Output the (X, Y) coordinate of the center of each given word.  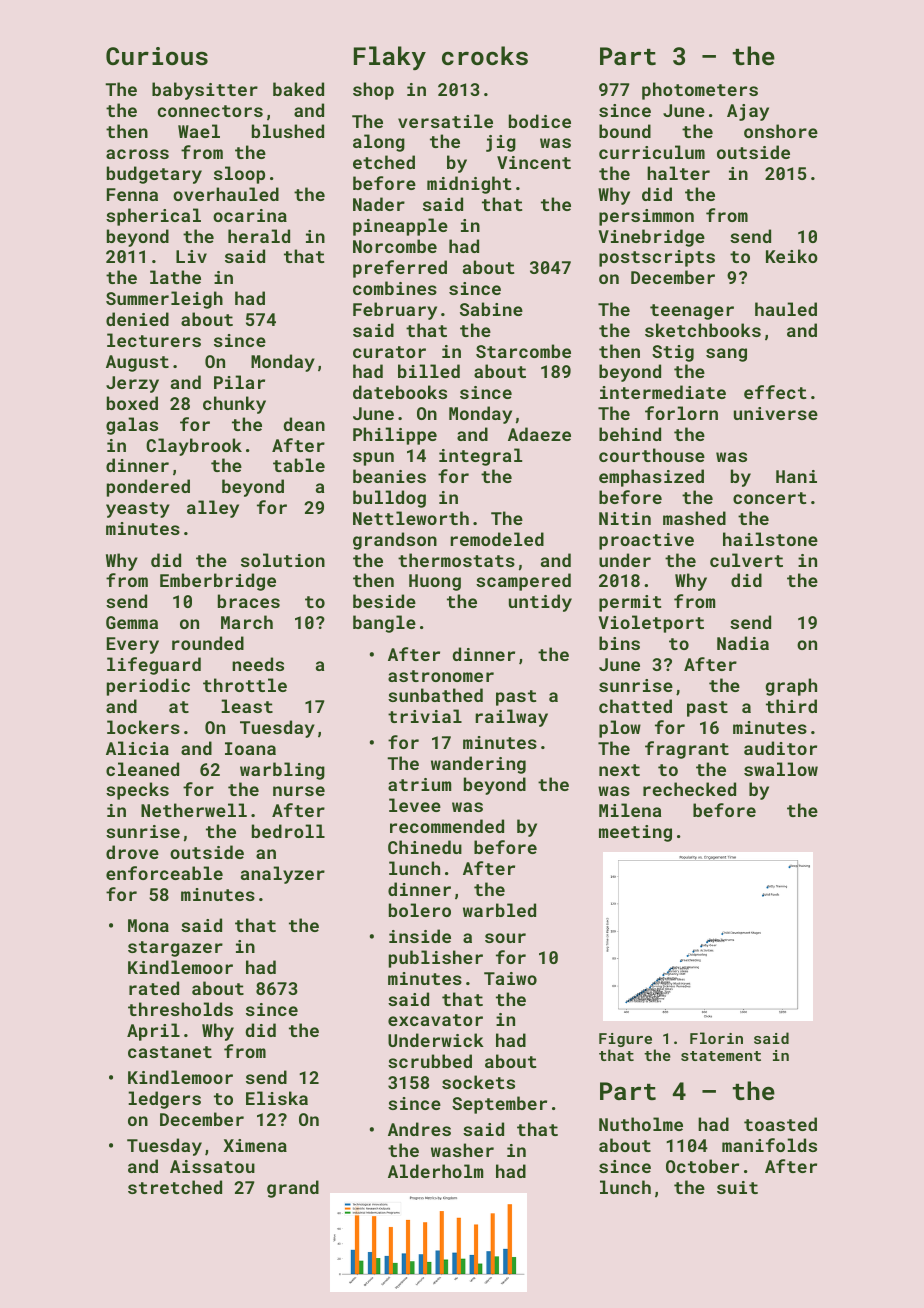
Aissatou (212, 1166)
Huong (435, 582)
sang (726, 355)
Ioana (250, 748)
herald (259, 236)
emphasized (651, 478)
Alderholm (435, 1171)
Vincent (534, 162)
